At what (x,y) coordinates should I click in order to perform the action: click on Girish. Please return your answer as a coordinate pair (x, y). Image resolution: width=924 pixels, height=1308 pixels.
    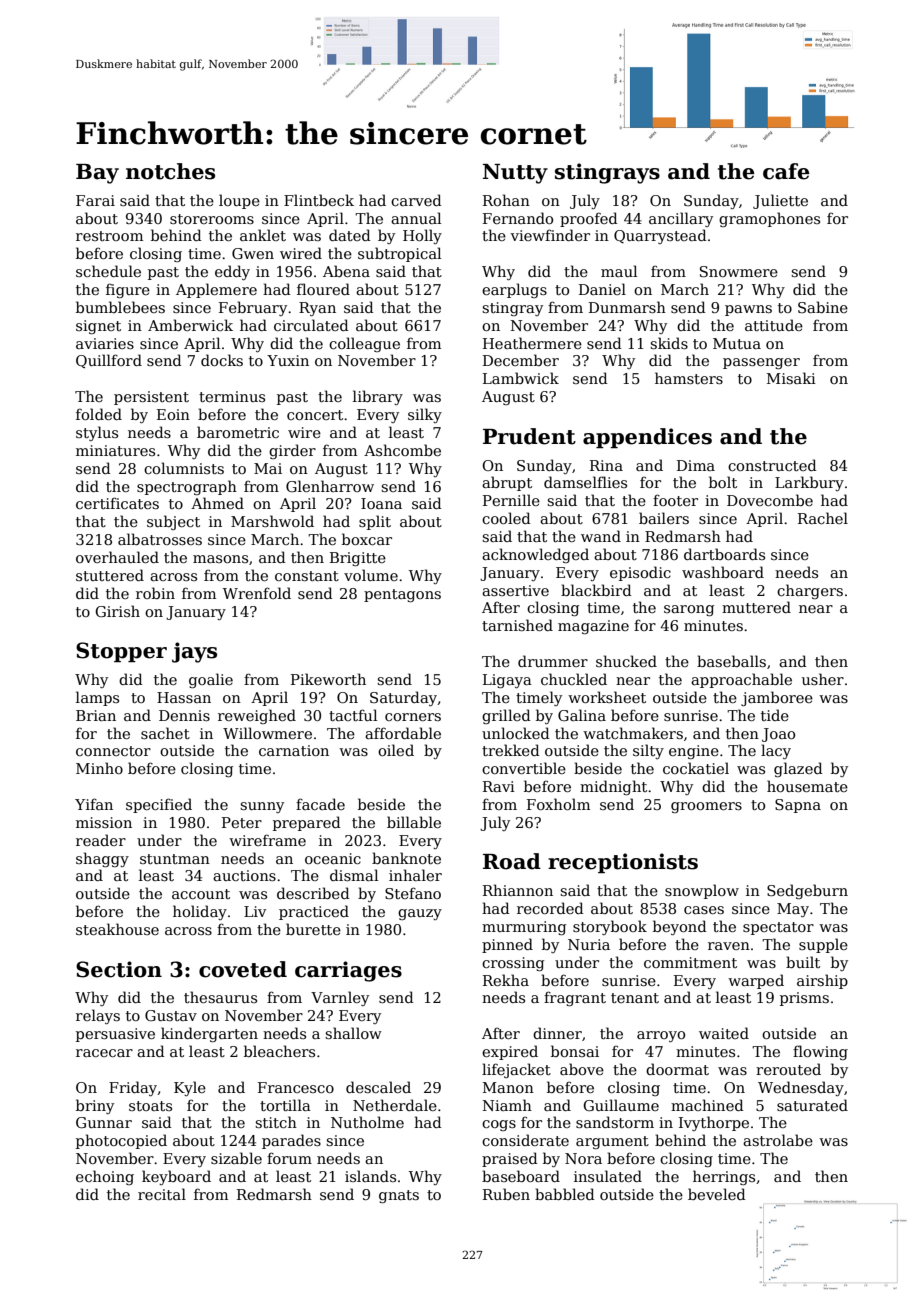
    Looking at the image, I should click on (117, 611).
